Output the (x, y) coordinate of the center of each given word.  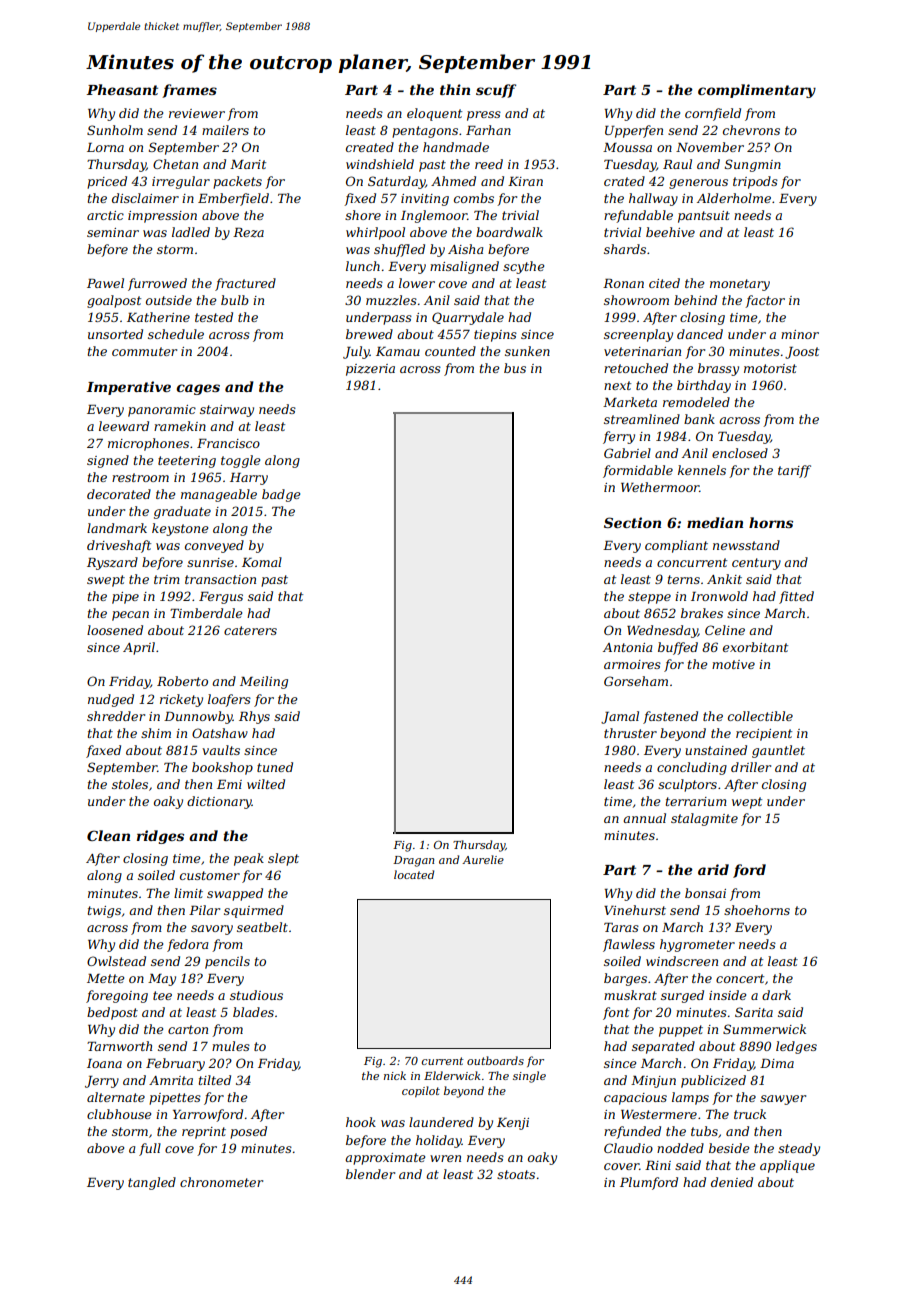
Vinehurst (635, 910)
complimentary (757, 91)
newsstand (746, 545)
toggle (240, 461)
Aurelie (483, 859)
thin (455, 89)
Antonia (627, 647)
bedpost (112, 1013)
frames (189, 91)
